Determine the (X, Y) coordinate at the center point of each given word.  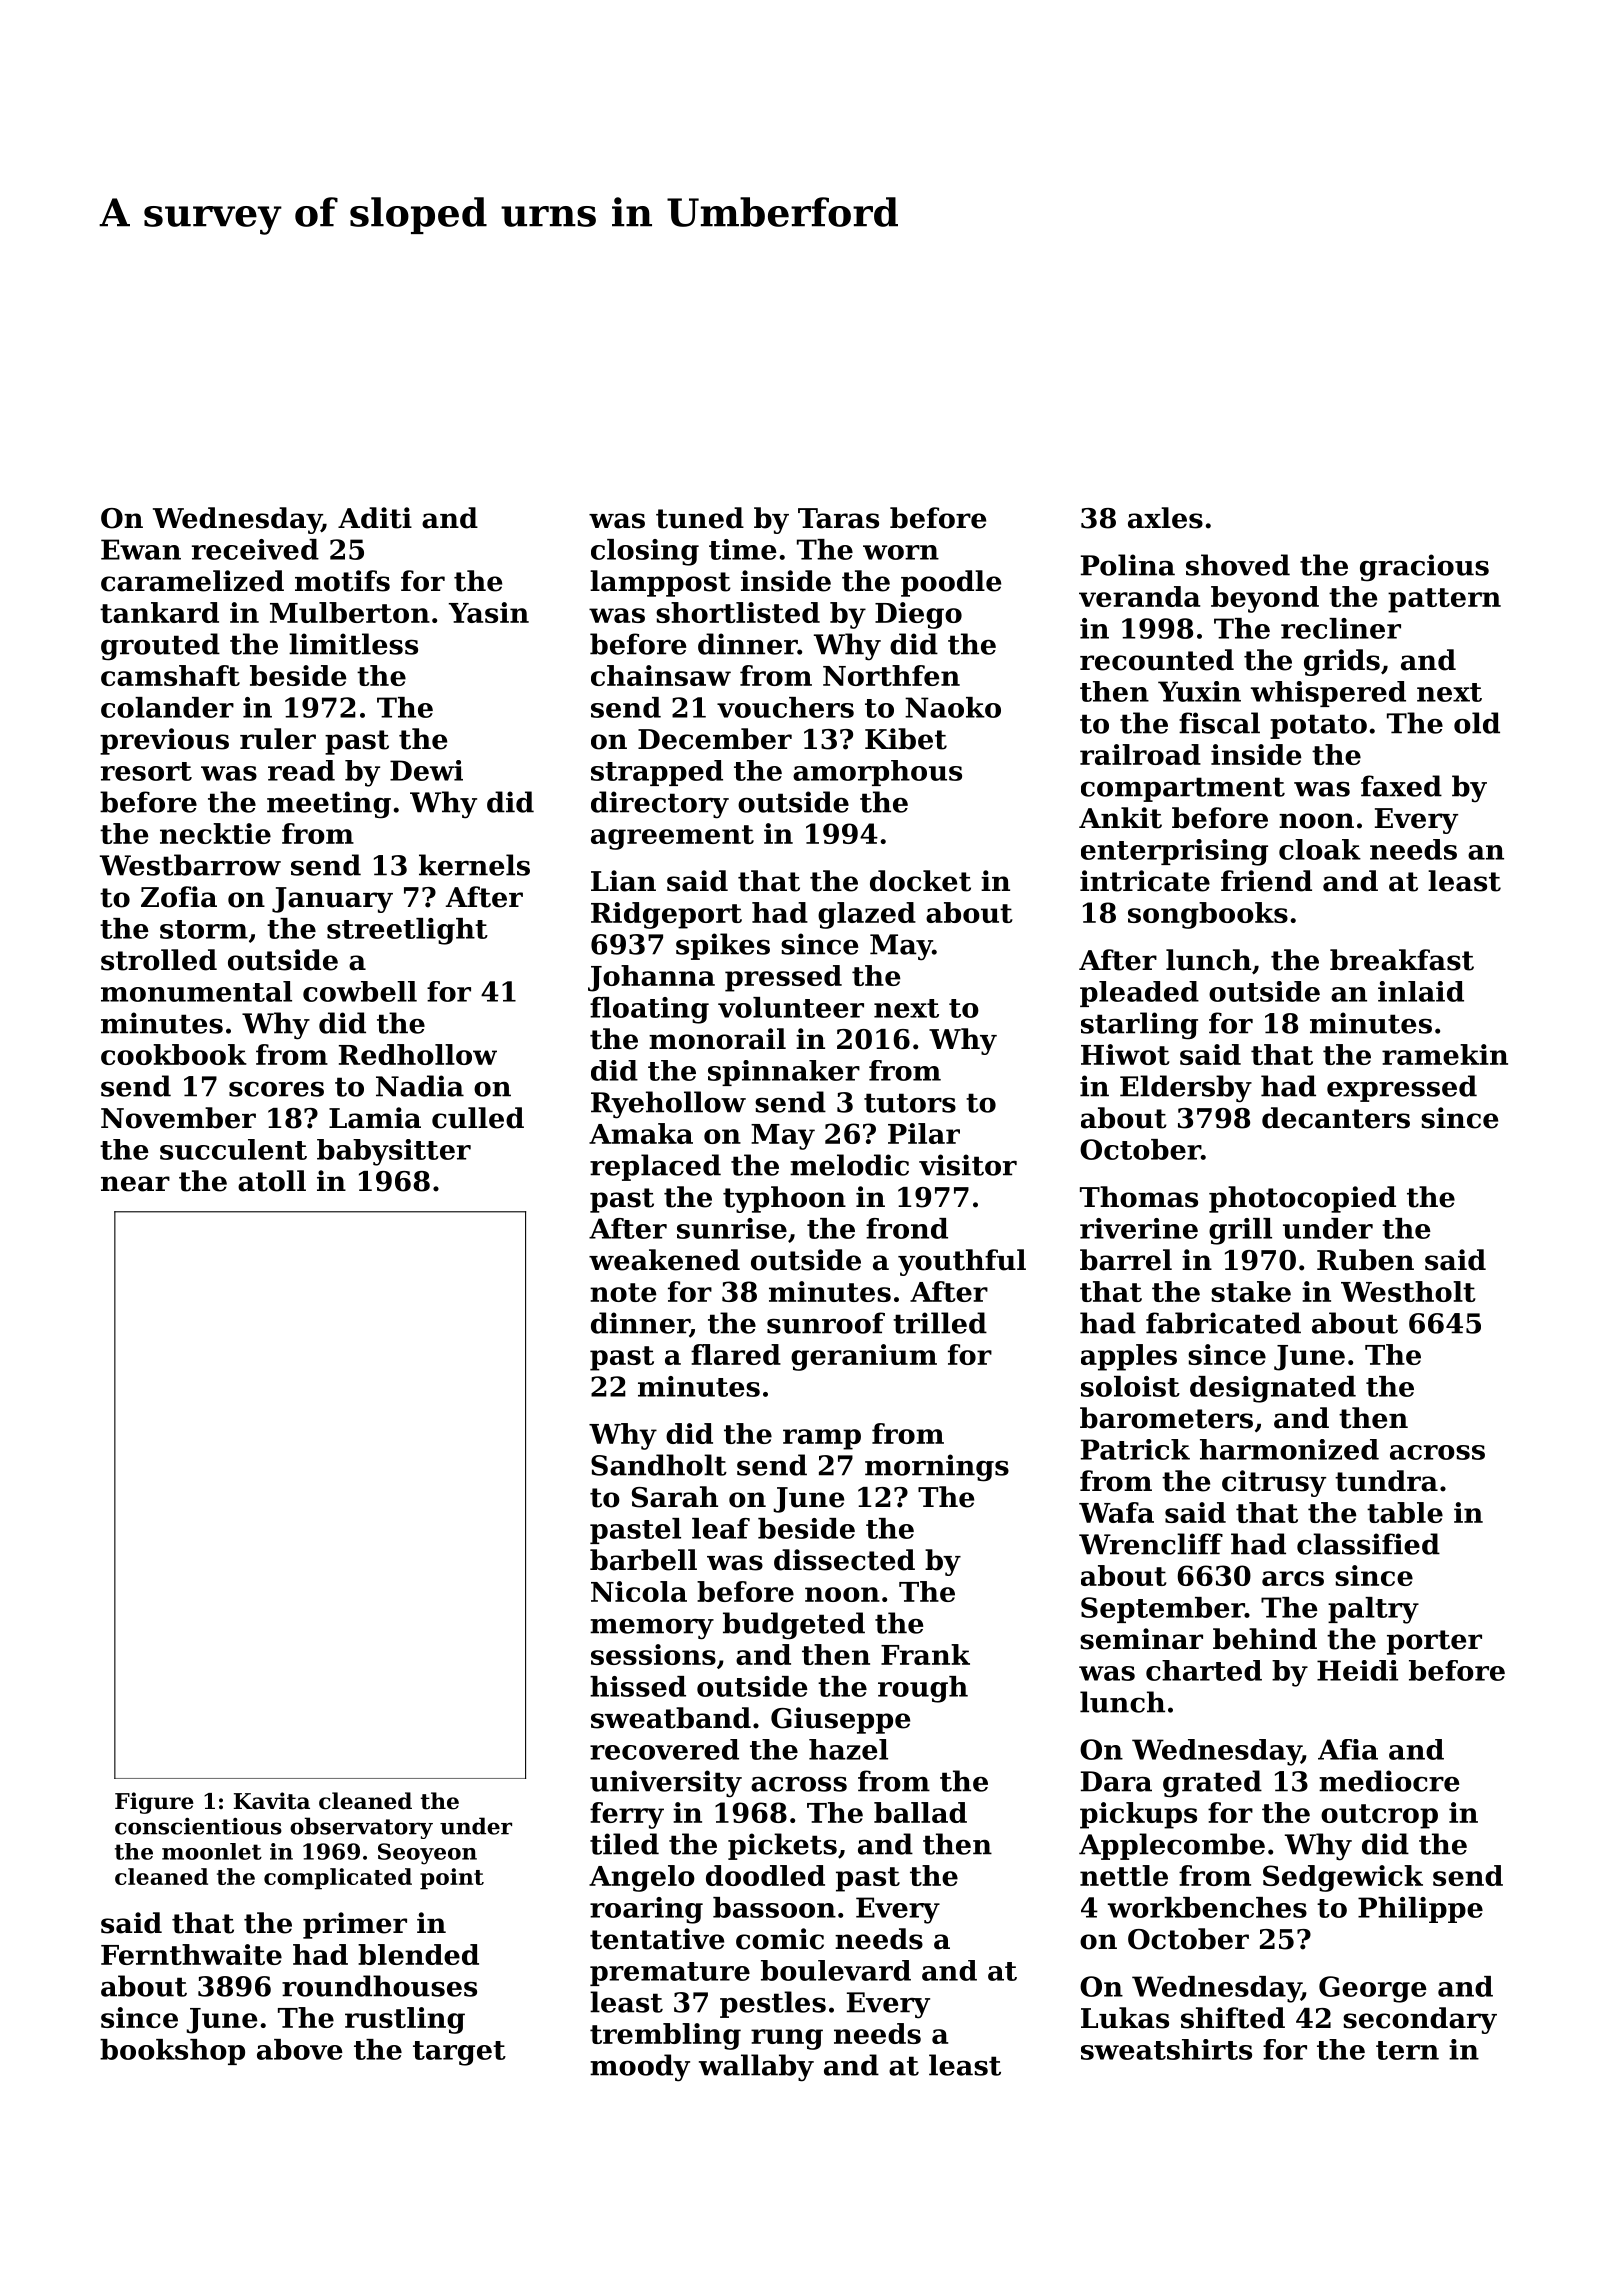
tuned (700, 518)
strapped (657, 773)
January (332, 900)
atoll (272, 1181)
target (459, 2053)
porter (1434, 1642)
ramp (822, 1439)
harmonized (1289, 1449)
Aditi (375, 518)
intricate (1145, 881)
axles (1165, 518)
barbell (643, 1560)
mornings (937, 1468)
